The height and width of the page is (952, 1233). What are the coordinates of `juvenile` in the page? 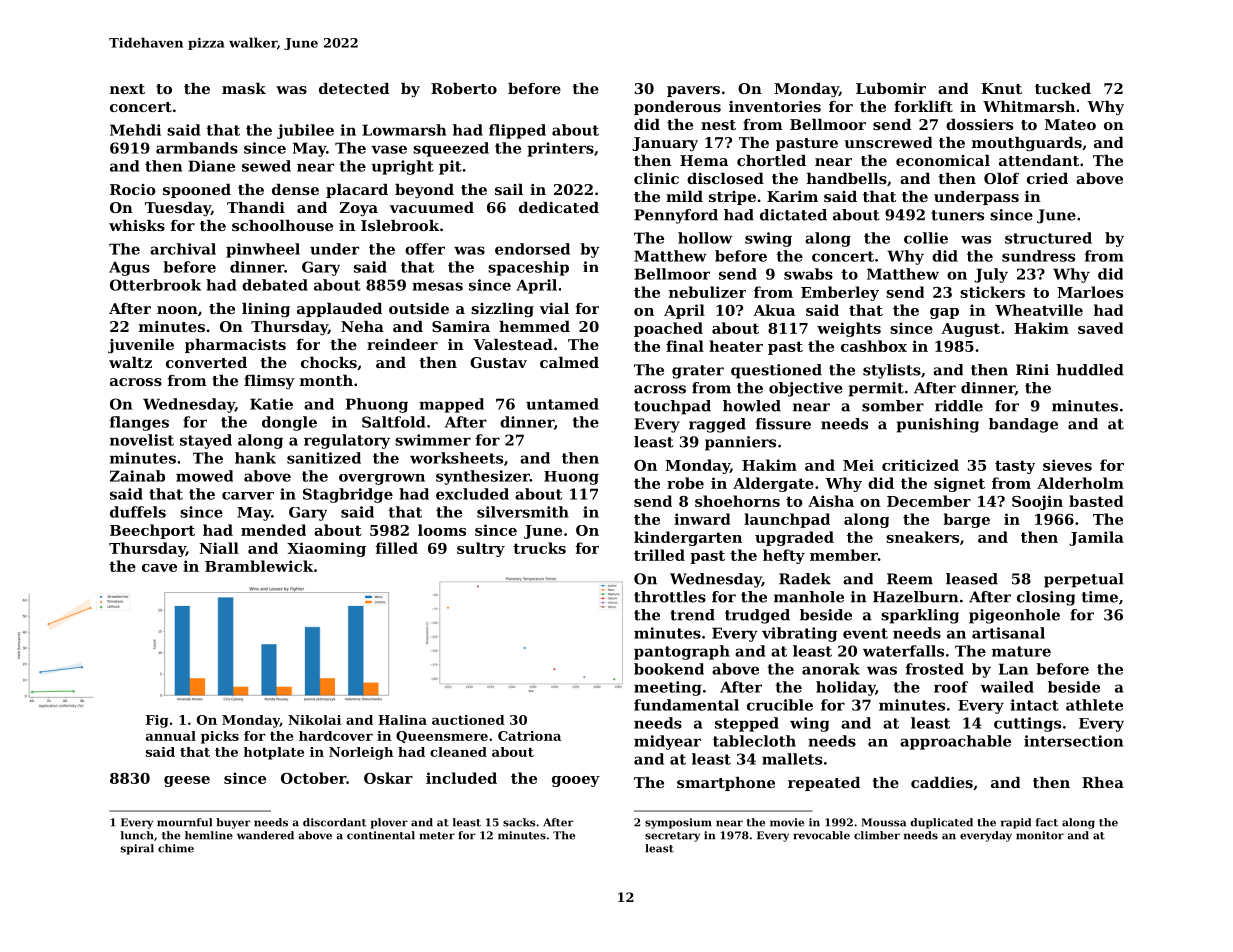 It's located at (141, 346).
